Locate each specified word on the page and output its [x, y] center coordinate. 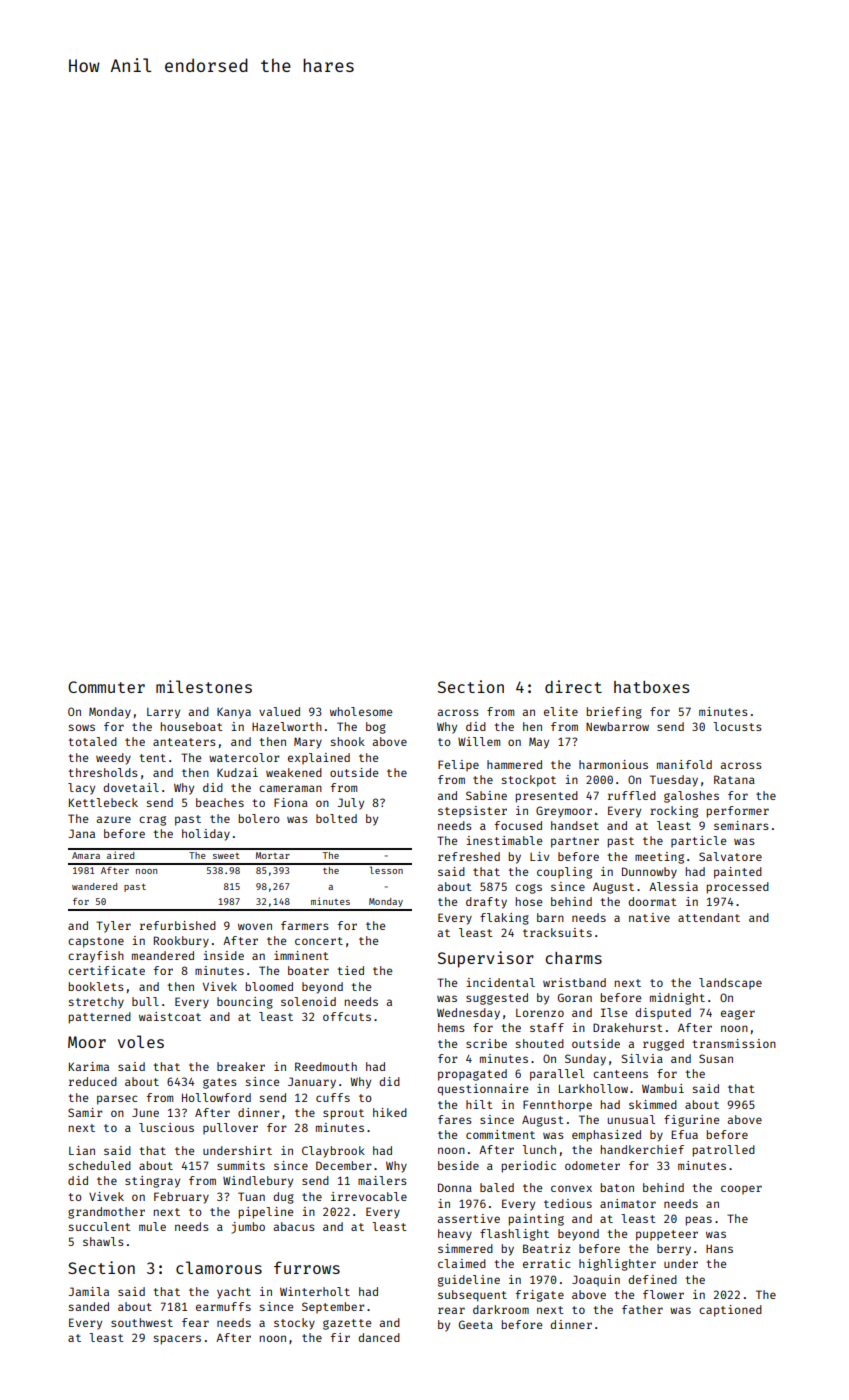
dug [283, 1198]
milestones [204, 686]
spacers [177, 1340]
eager [738, 1015]
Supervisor [486, 959]
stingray [152, 1182]
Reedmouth [326, 1066]
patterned [100, 1018]
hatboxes [651, 687]
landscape [730, 983]
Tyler [113, 927]
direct [573, 686]
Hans [719, 1249]
